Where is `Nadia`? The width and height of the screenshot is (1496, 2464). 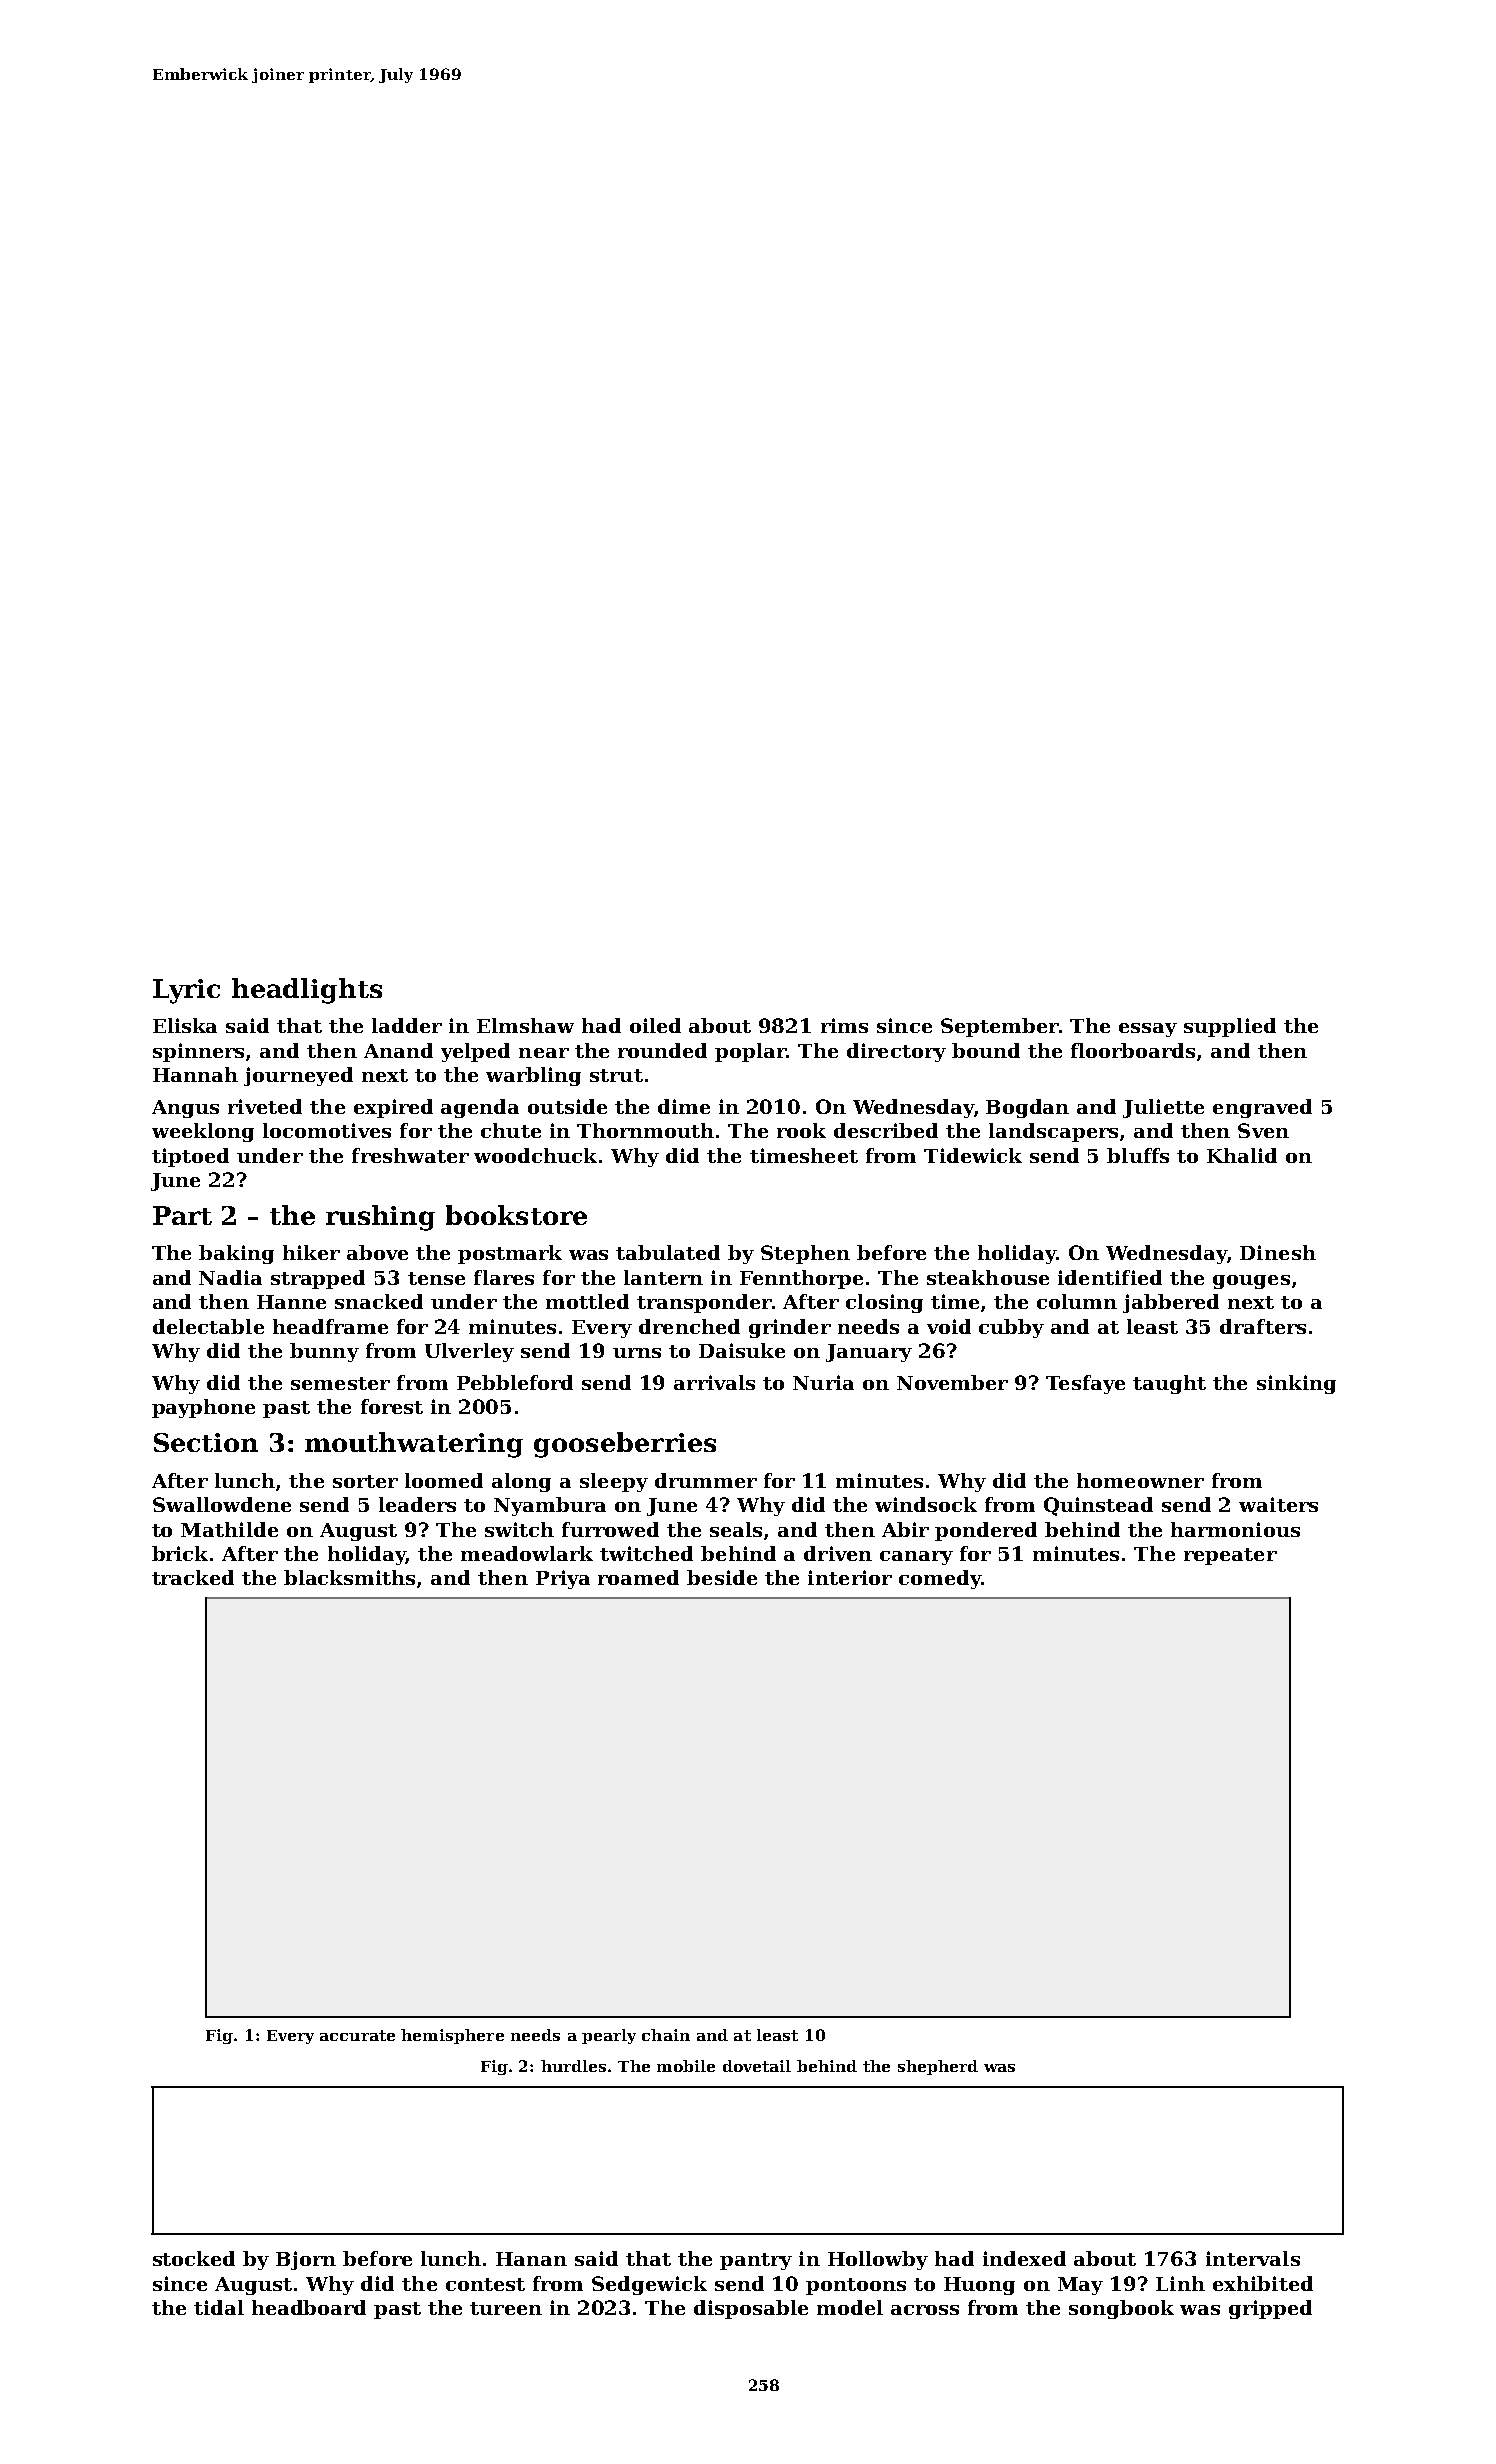 Nadia is located at coordinates (230, 1277).
